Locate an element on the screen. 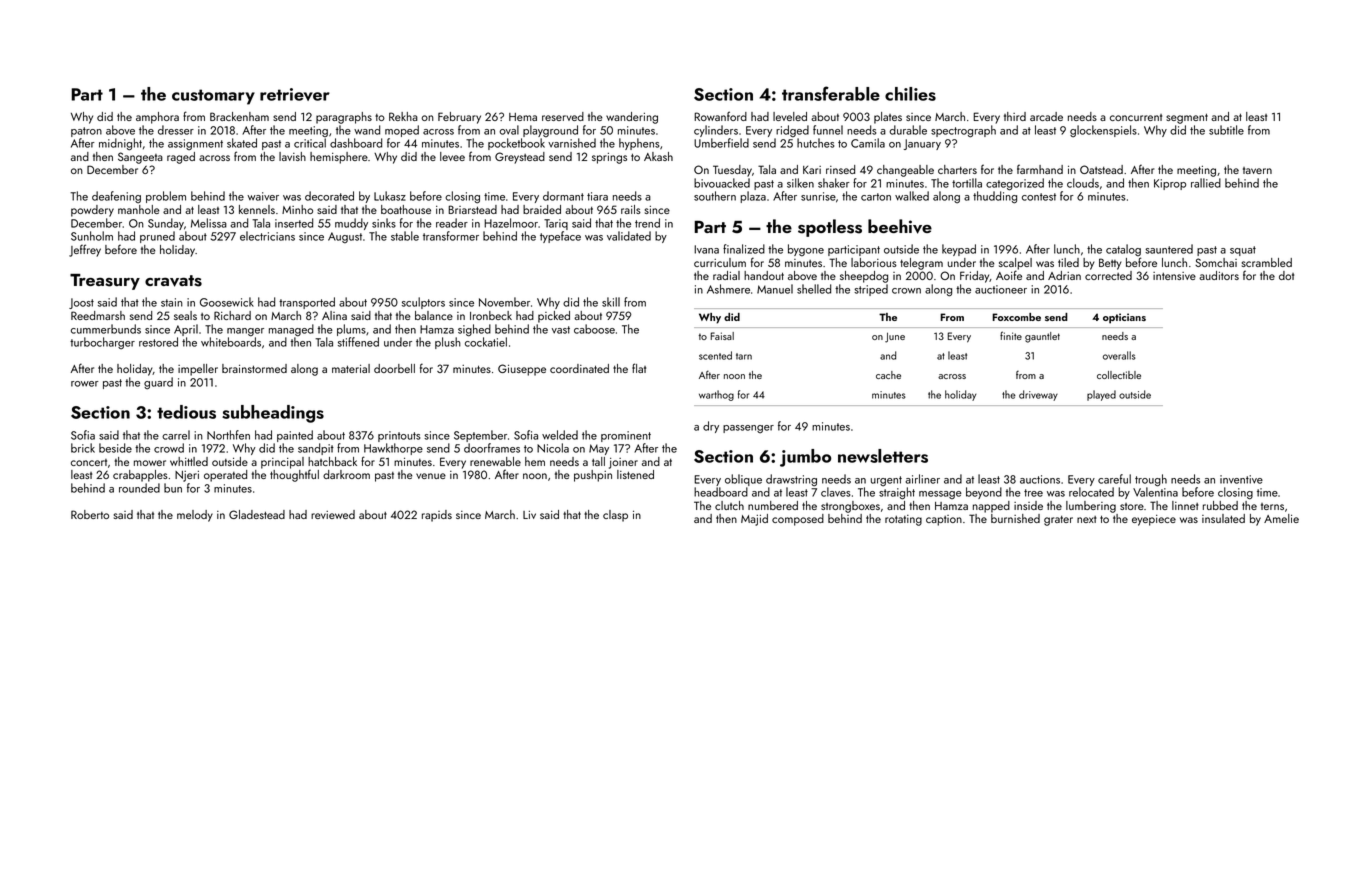 Image resolution: width=1372 pixels, height=887 pixels. pushpin is located at coordinates (593, 476).
